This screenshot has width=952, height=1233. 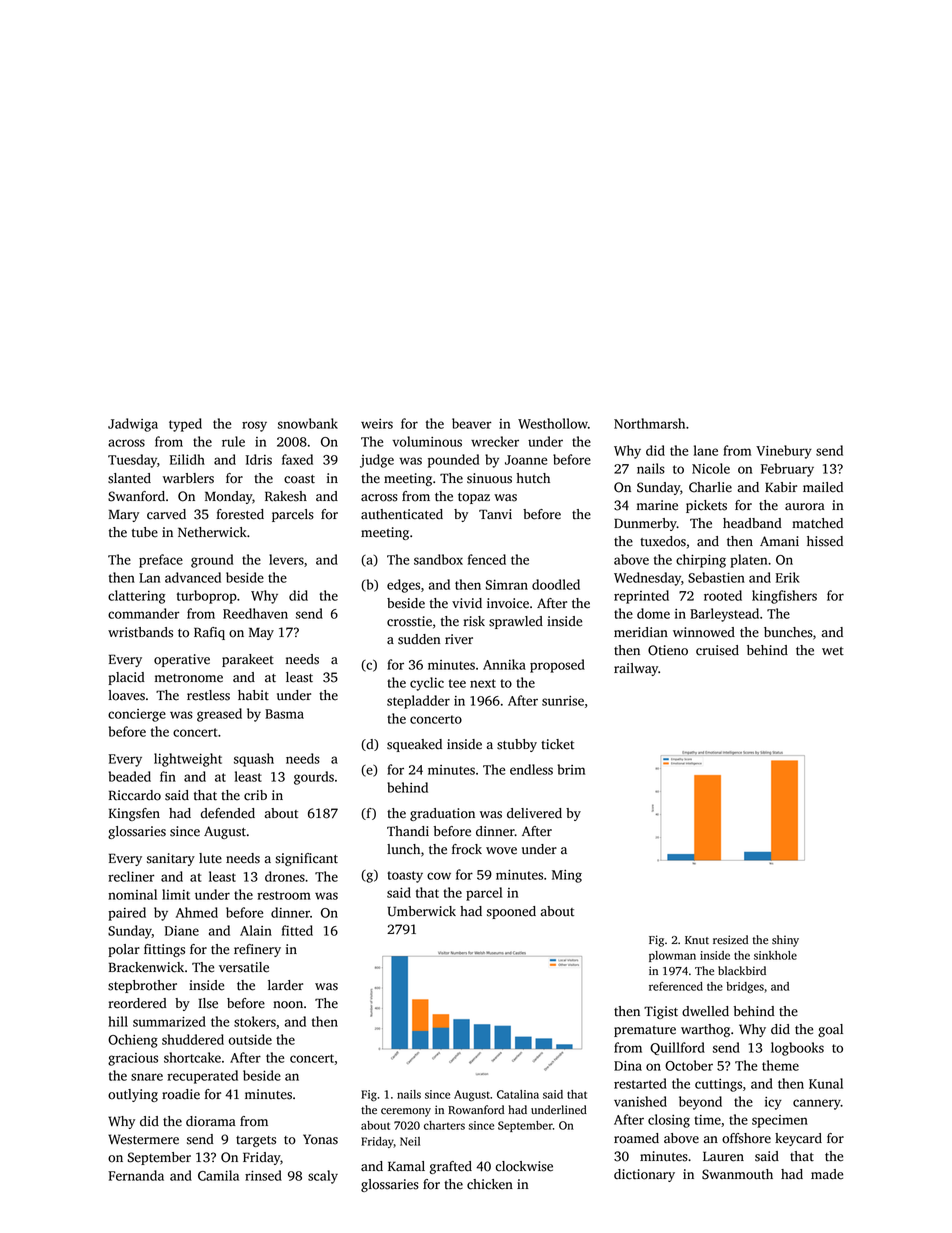 I want to click on brim, so click(x=571, y=769).
